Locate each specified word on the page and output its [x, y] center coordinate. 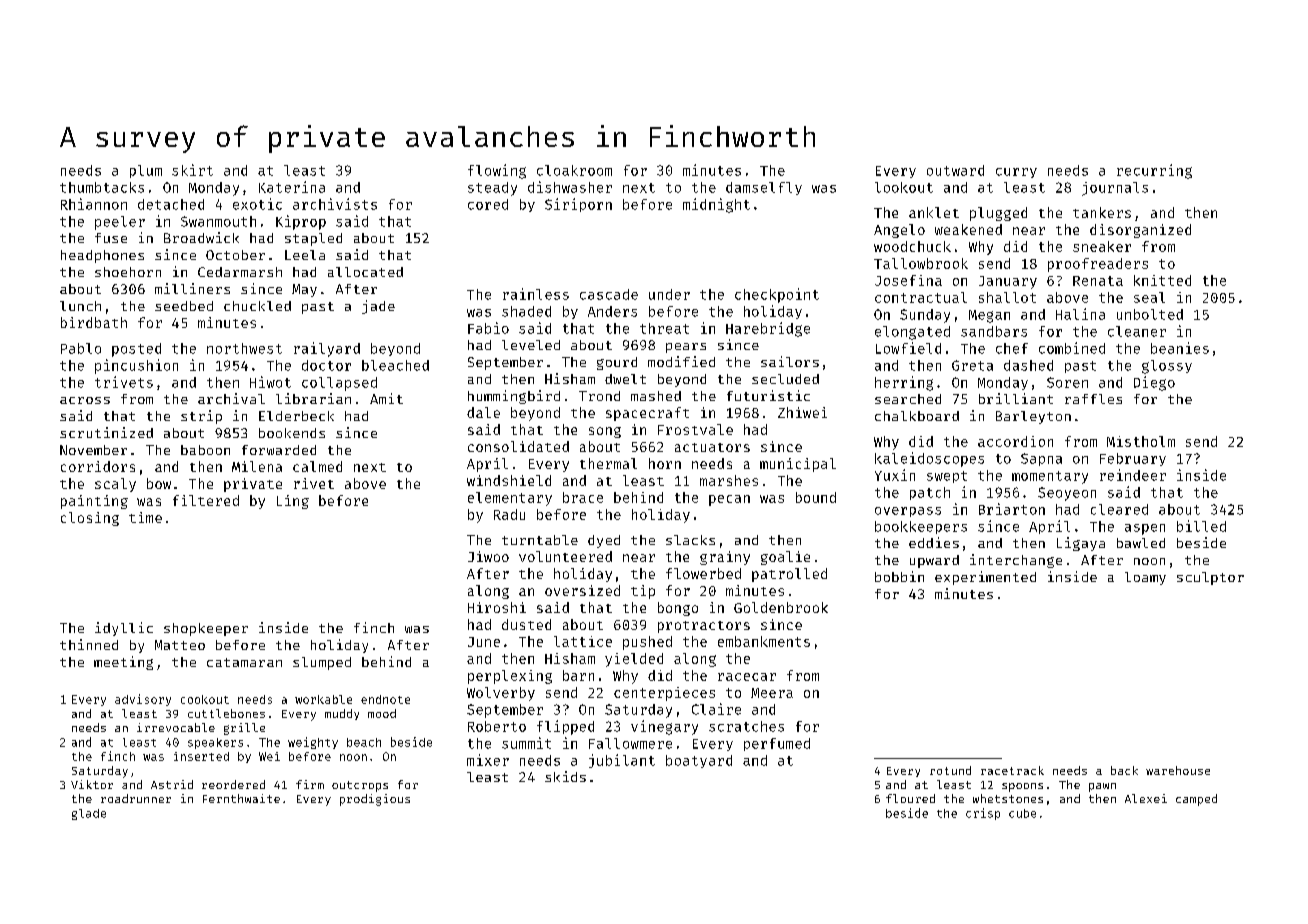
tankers [1102, 212]
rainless [536, 294]
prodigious [375, 800]
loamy [1145, 578]
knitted [1162, 280]
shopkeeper [206, 629]
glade [89, 814]
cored [488, 204]
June [484, 642]
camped [1196, 800]
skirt [192, 170]
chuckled [257, 306]
